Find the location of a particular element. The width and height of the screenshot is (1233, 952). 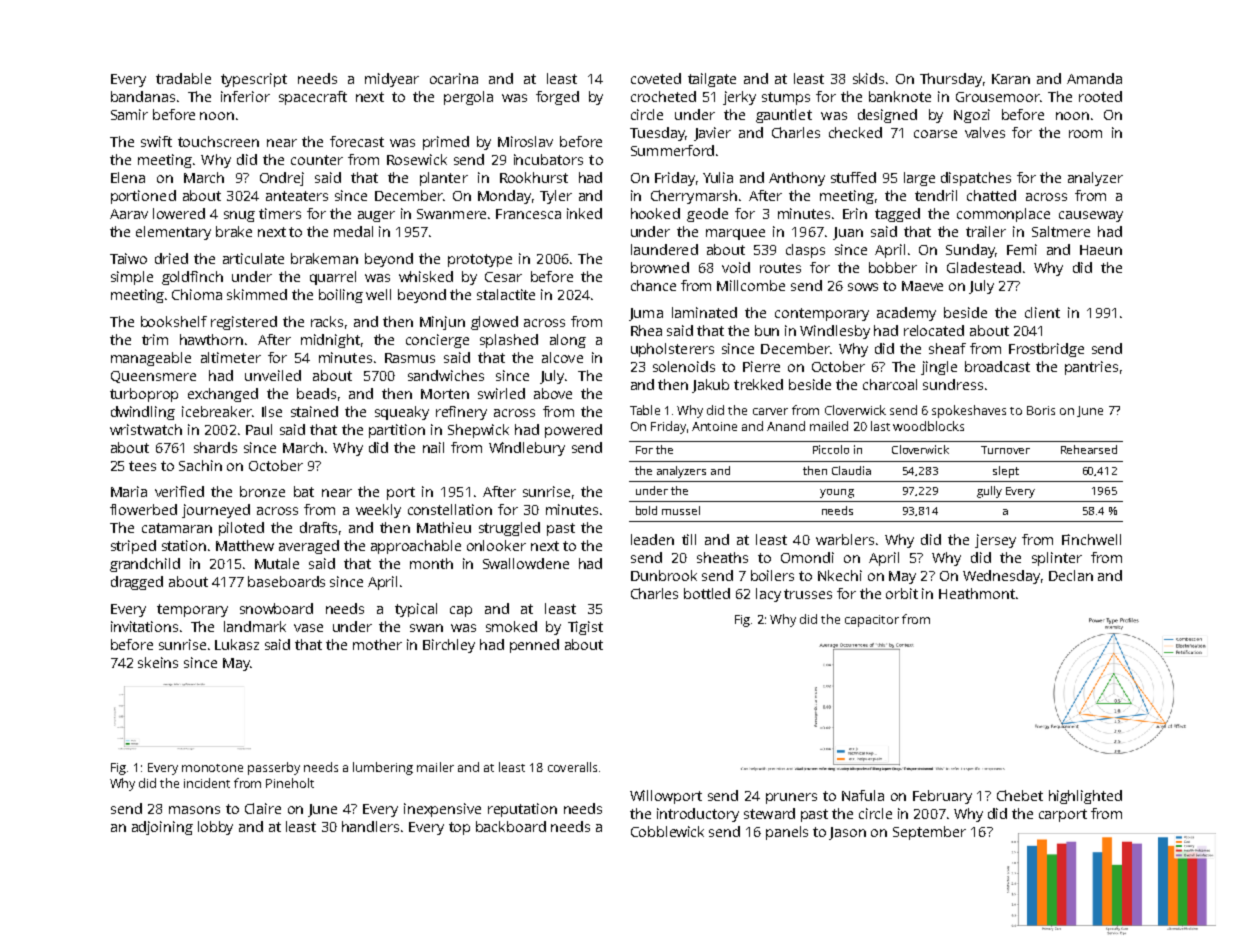

tradable is located at coordinates (183, 78).
